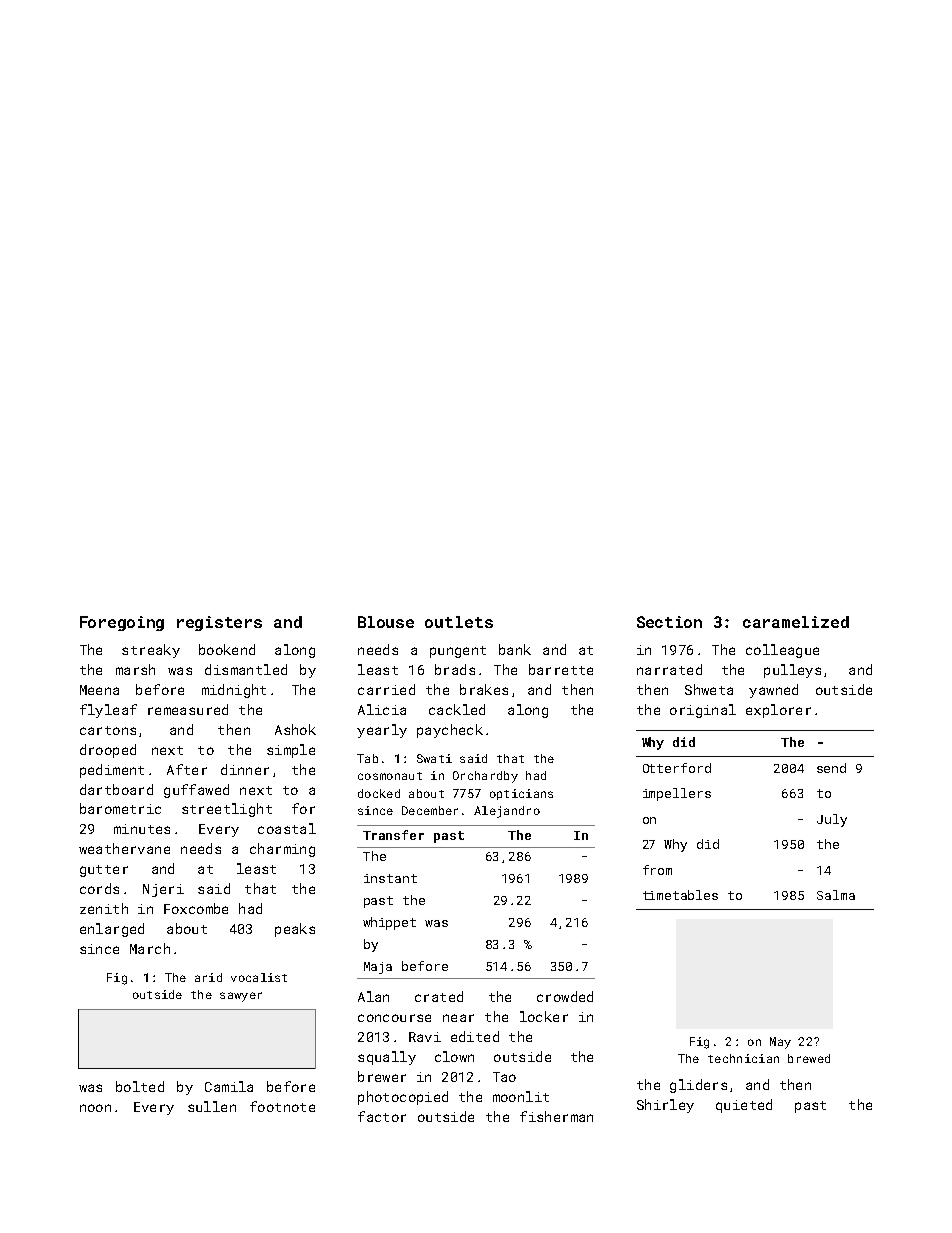 The image size is (952, 1233). Describe the element at coordinates (122, 623) in the screenshot. I see `Foregoing` at that location.
